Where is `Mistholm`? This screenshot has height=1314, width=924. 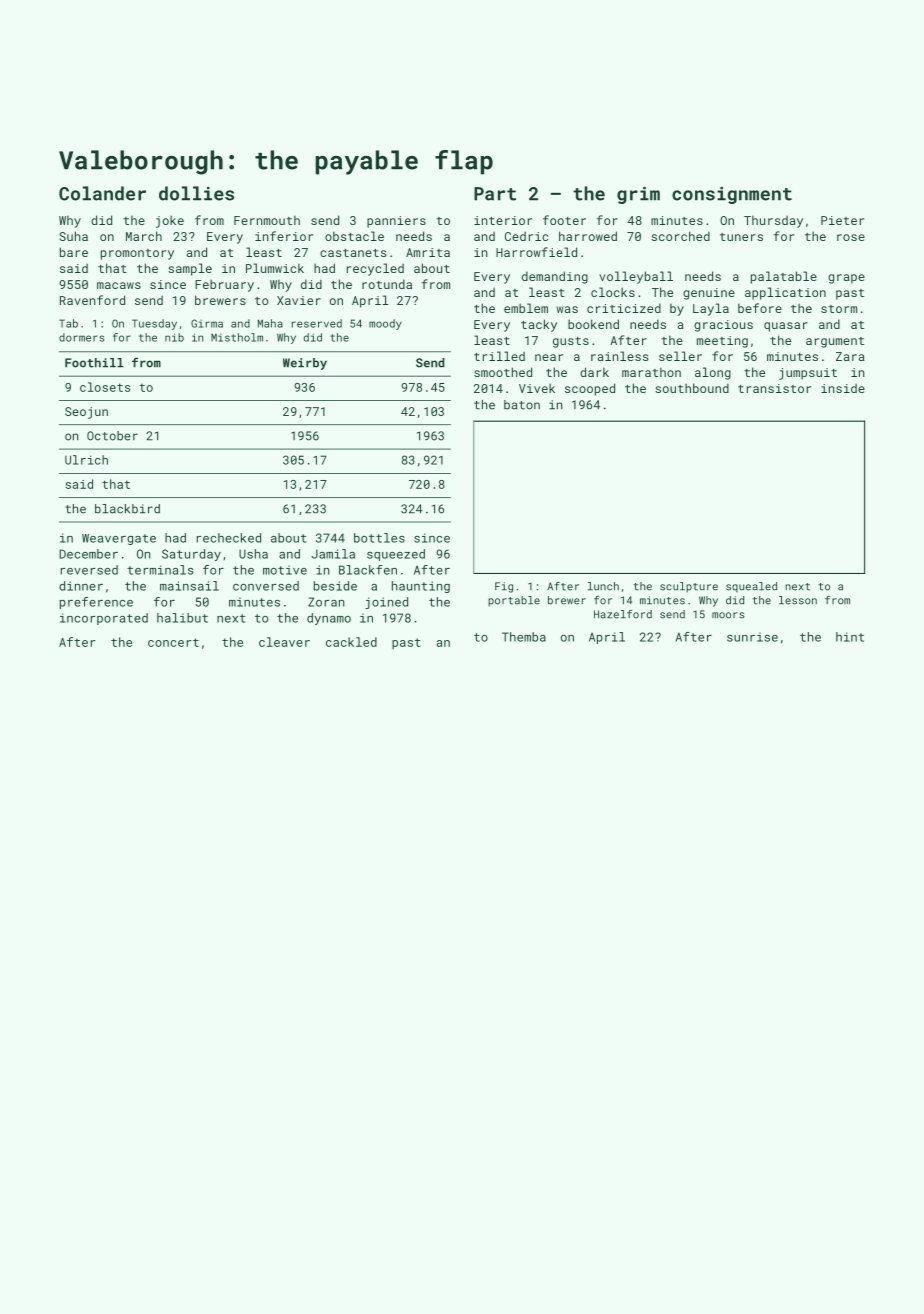
Mistholm is located at coordinates (237, 337).
